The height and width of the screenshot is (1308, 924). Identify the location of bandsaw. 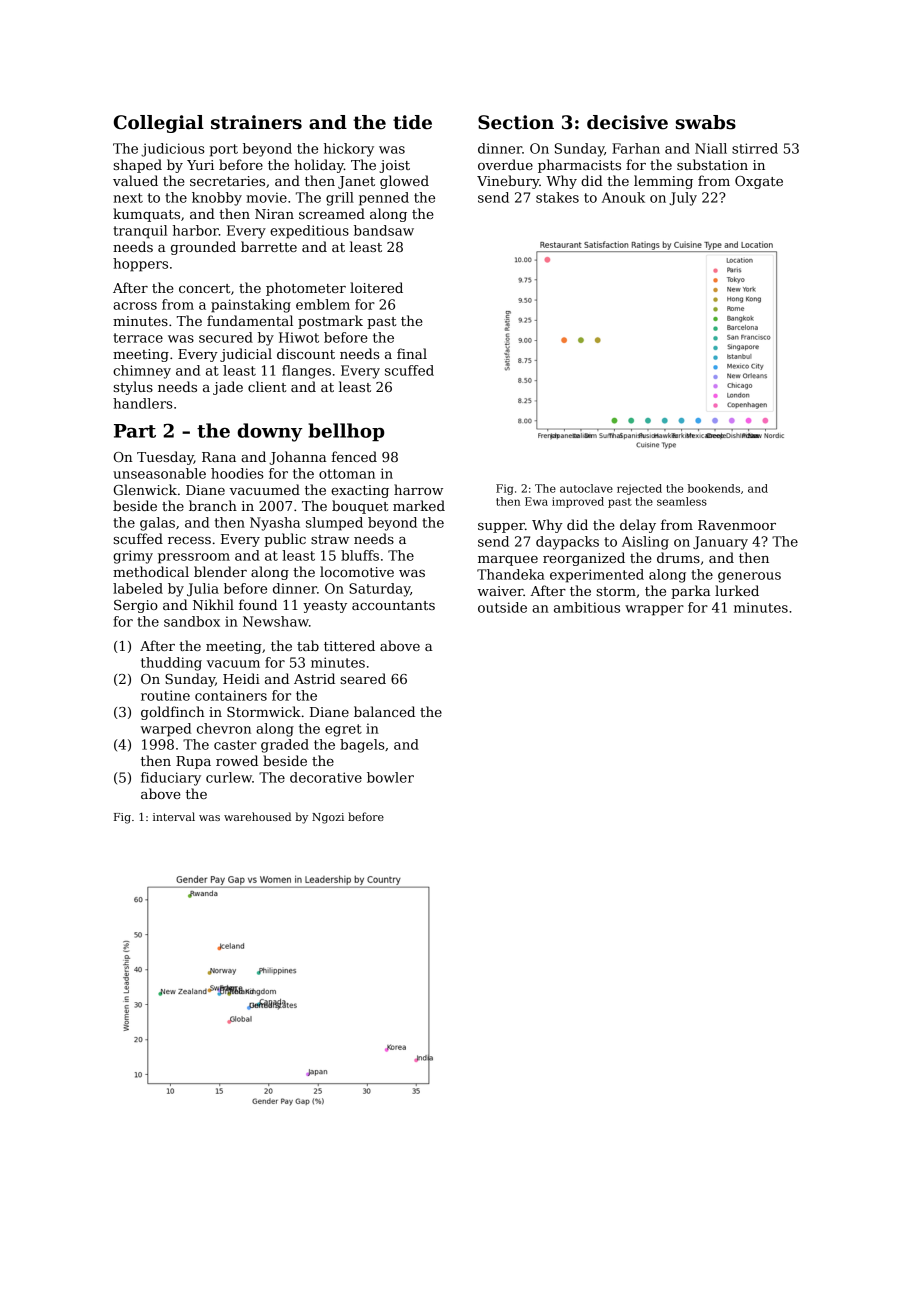
(384, 230).
